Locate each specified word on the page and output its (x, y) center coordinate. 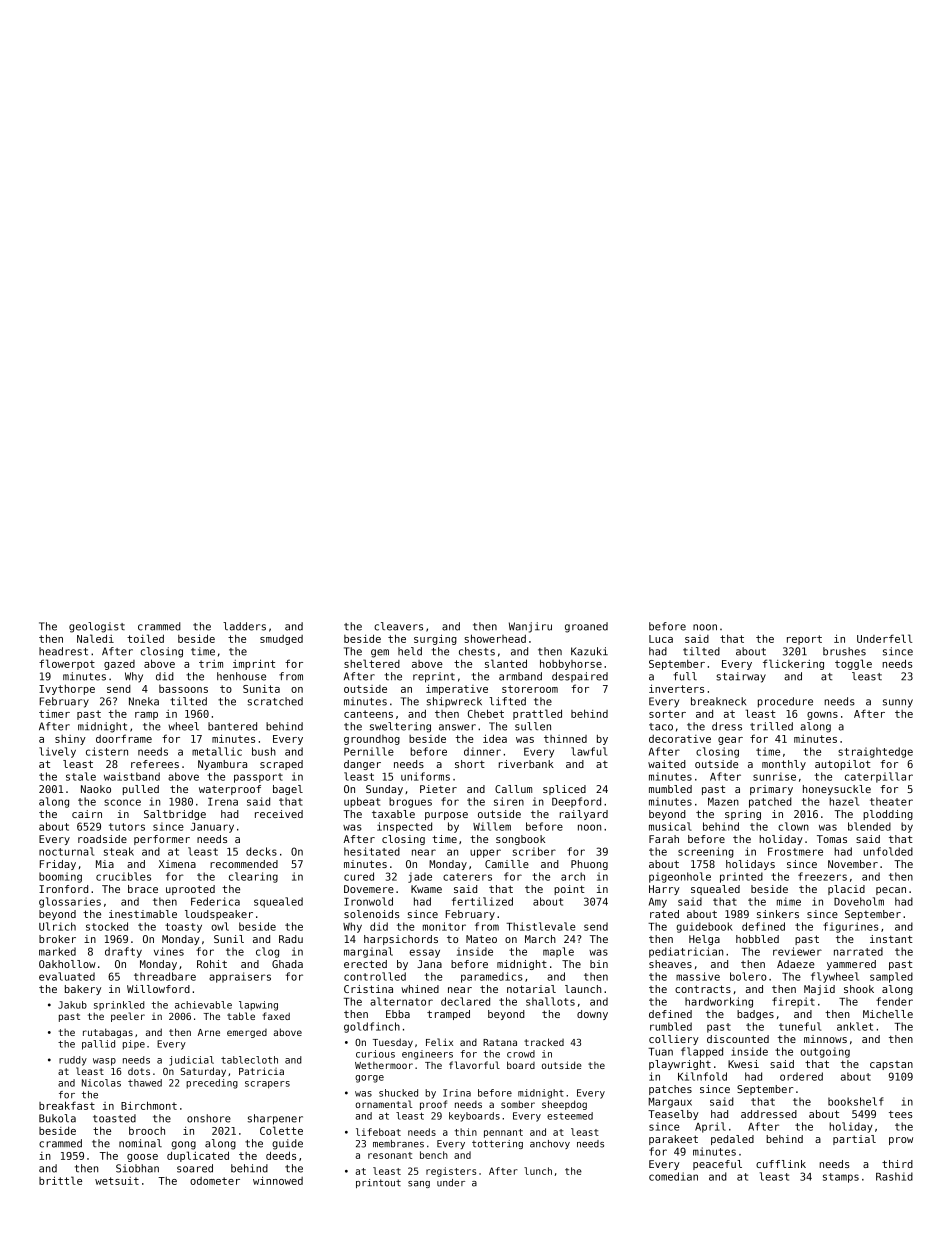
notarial (531, 989)
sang (419, 1184)
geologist (97, 627)
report (804, 640)
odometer (215, 1181)
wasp (104, 1062)
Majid (819, 990)
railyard (584, 815)
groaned (586, 627)
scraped (281, 765)
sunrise (774, 776)
